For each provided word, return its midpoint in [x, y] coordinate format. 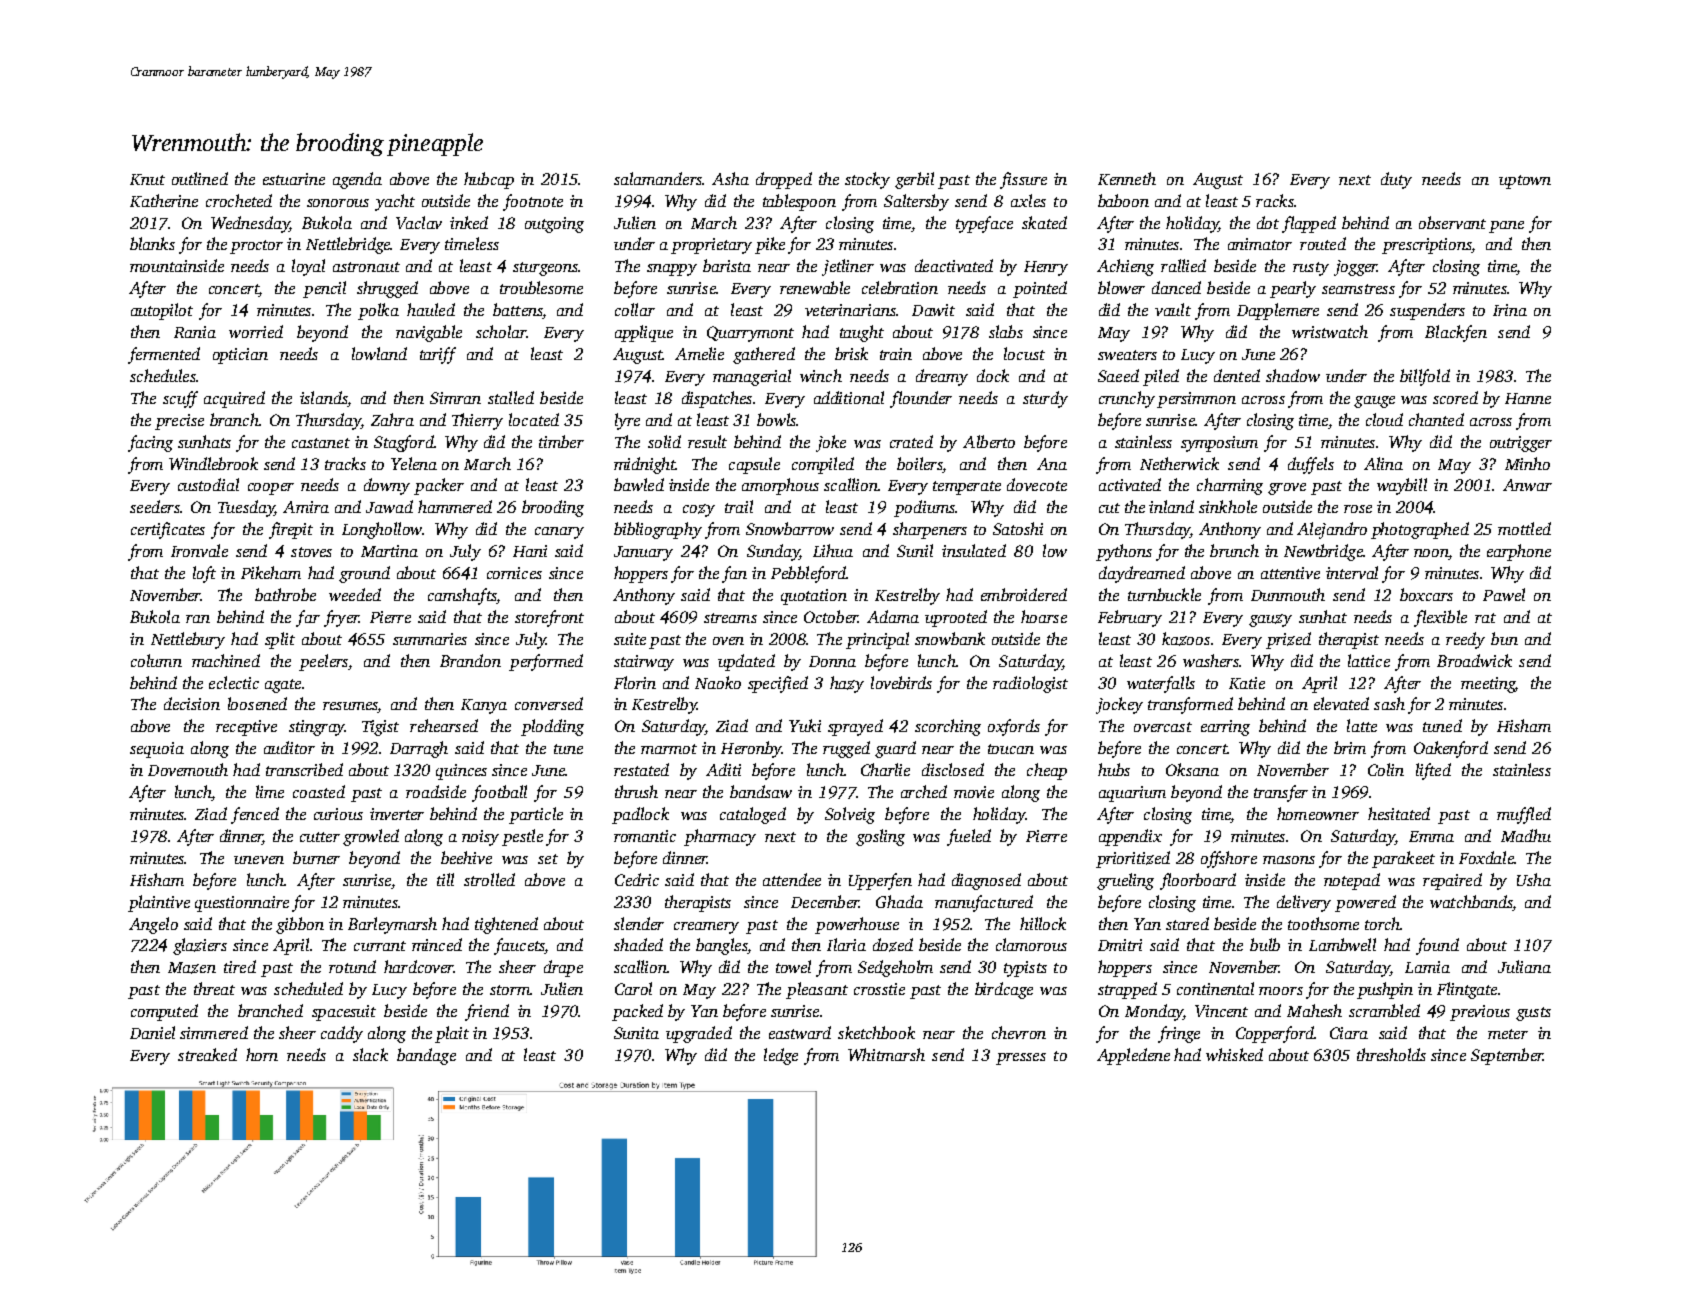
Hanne [1528, 398]
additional [849, 397]
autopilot [162, 311]
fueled [969, 837]
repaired [1452, 881]
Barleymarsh [392, 925]
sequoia [157, 750]
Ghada [899, 901]
